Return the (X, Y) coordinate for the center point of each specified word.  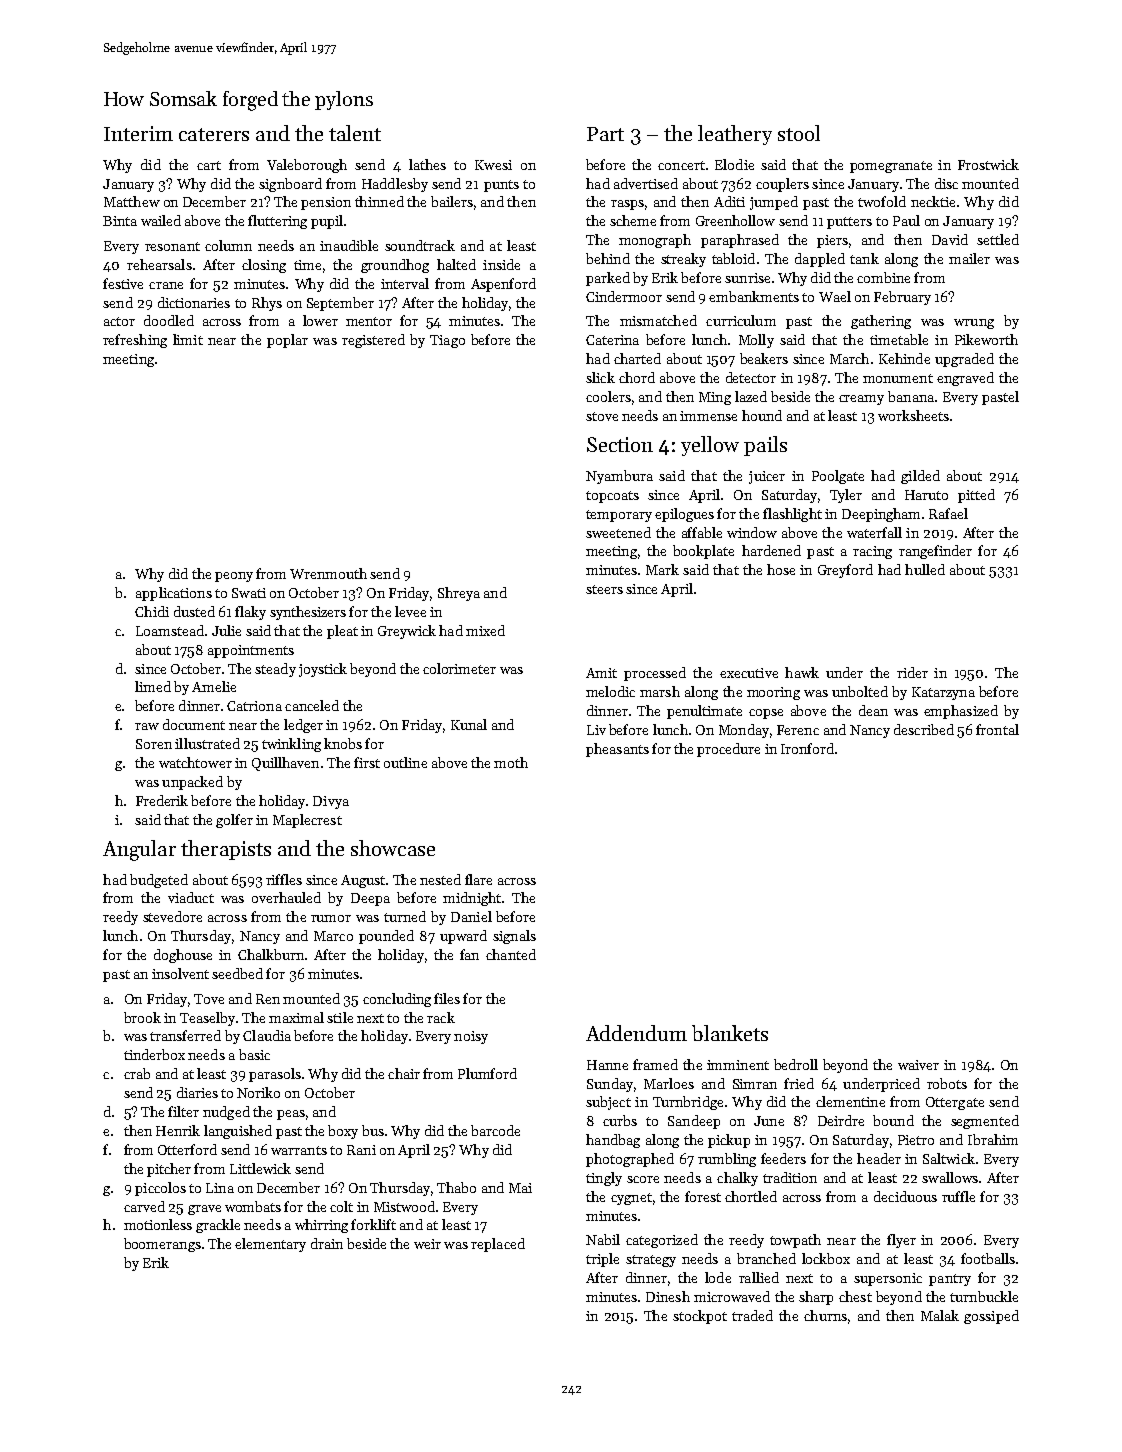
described (924, 729)
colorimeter (459, 668)
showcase (393, 848)
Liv (596, 730)
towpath (795, 1241)
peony (234, 577)
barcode (495, 1130)
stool (799, 133)
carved (144, 1206)
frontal (997, 729)
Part (605, 134)
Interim (138, 133)
